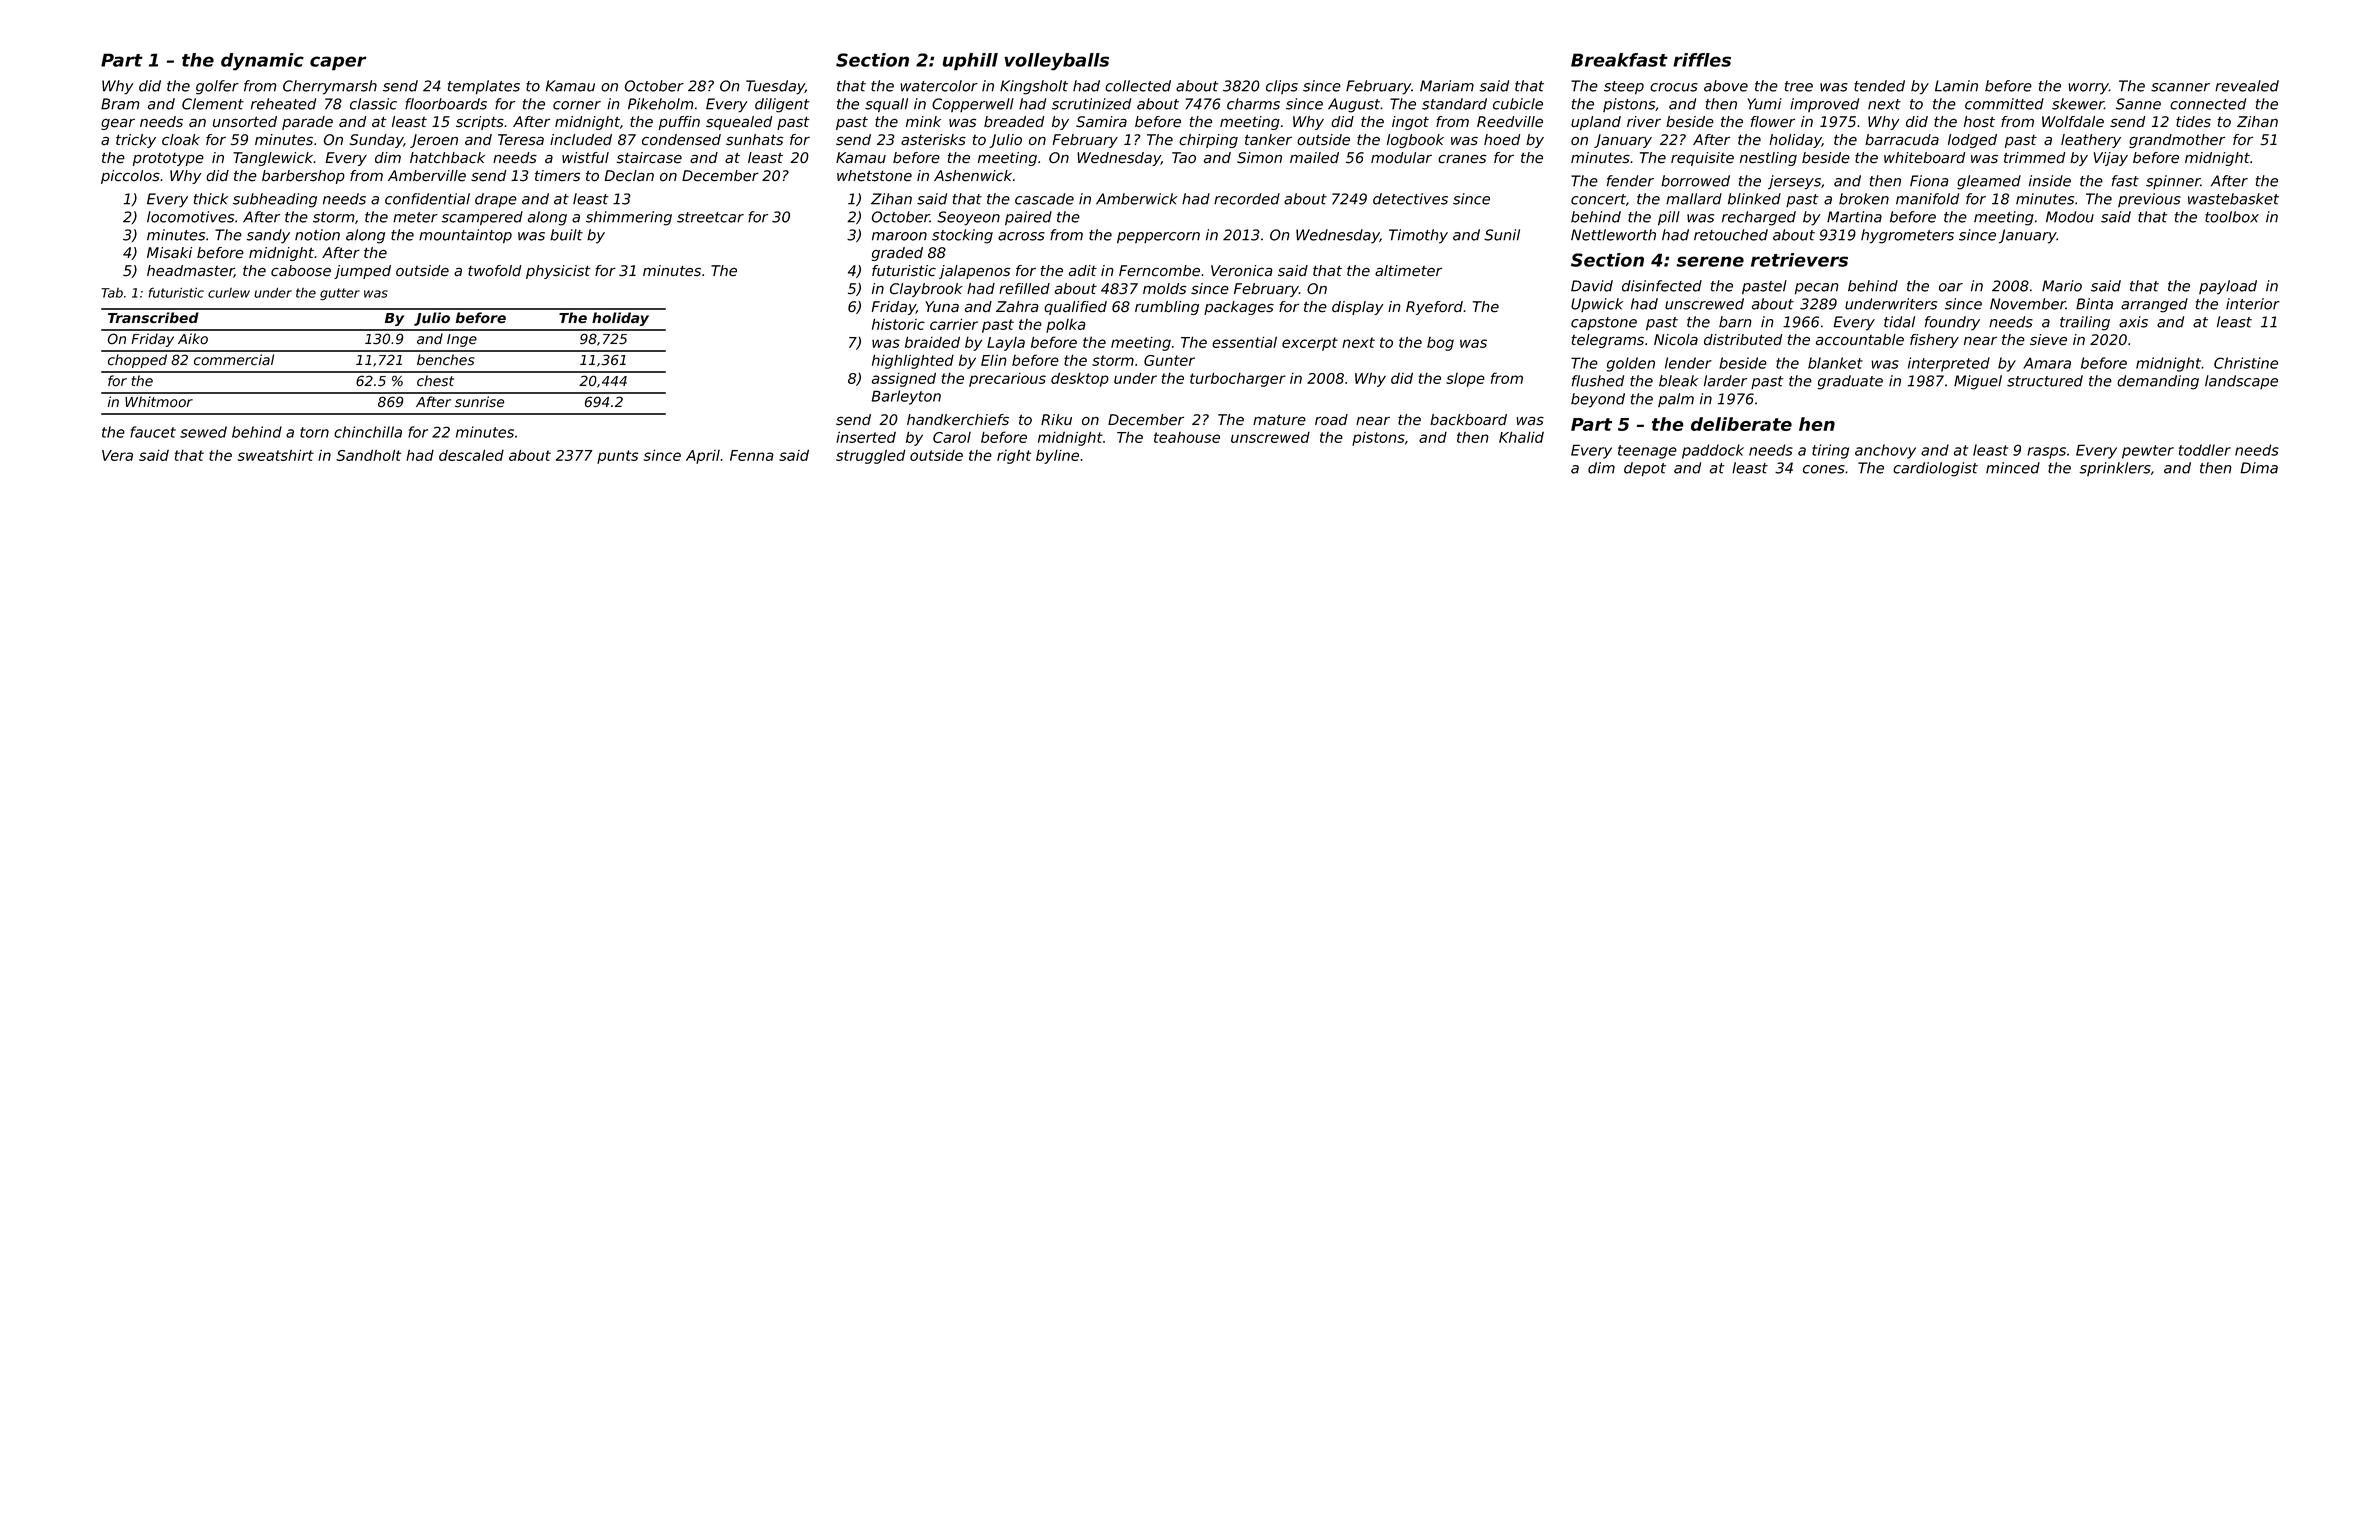  Describe the element at coordinates (933, 140) in the screenshot. I see `asterisks` at that location.
